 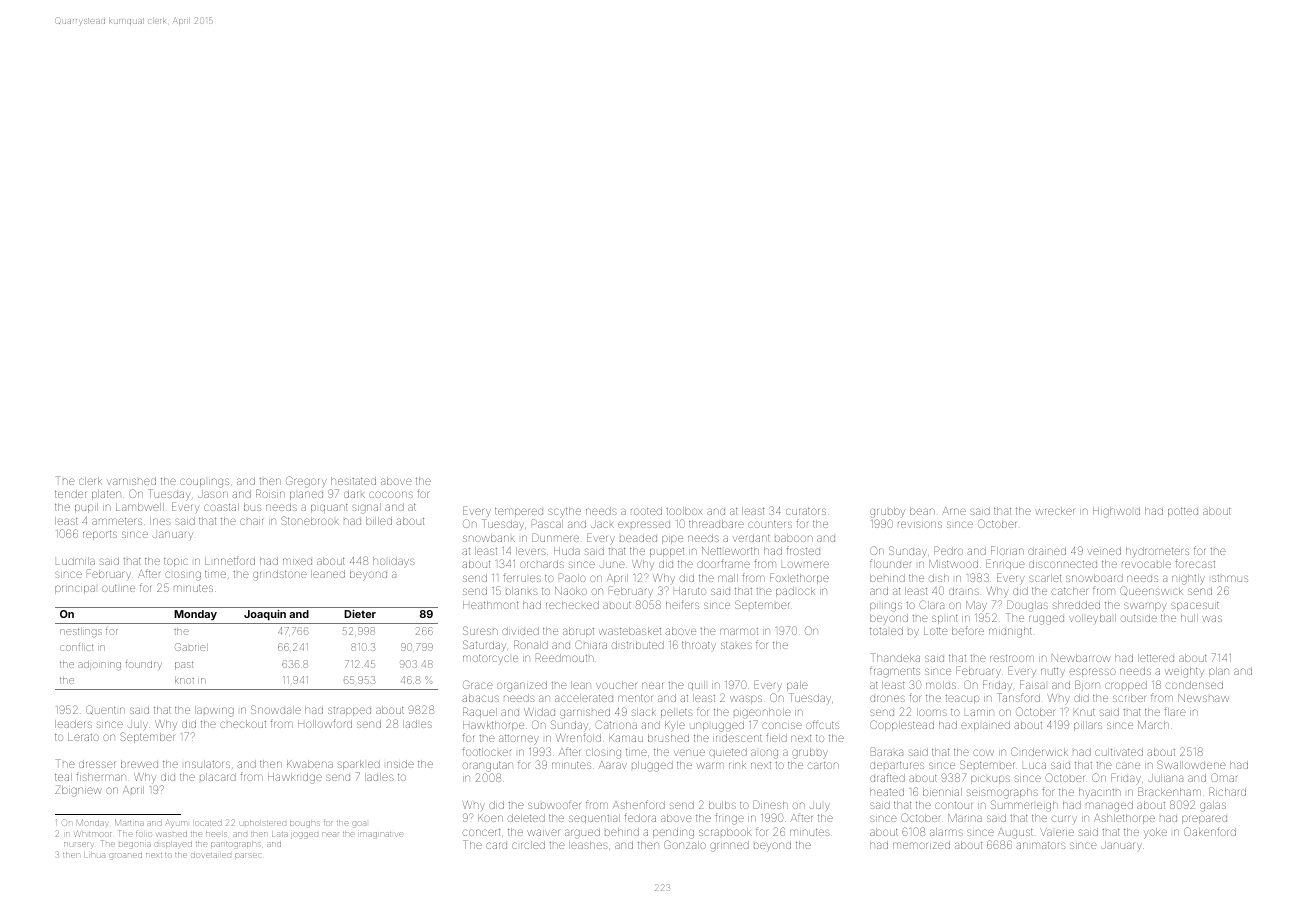 What do you see at coordinates (646, 511) in the page?
I see `rooted` at bounding box center [646, 511].
